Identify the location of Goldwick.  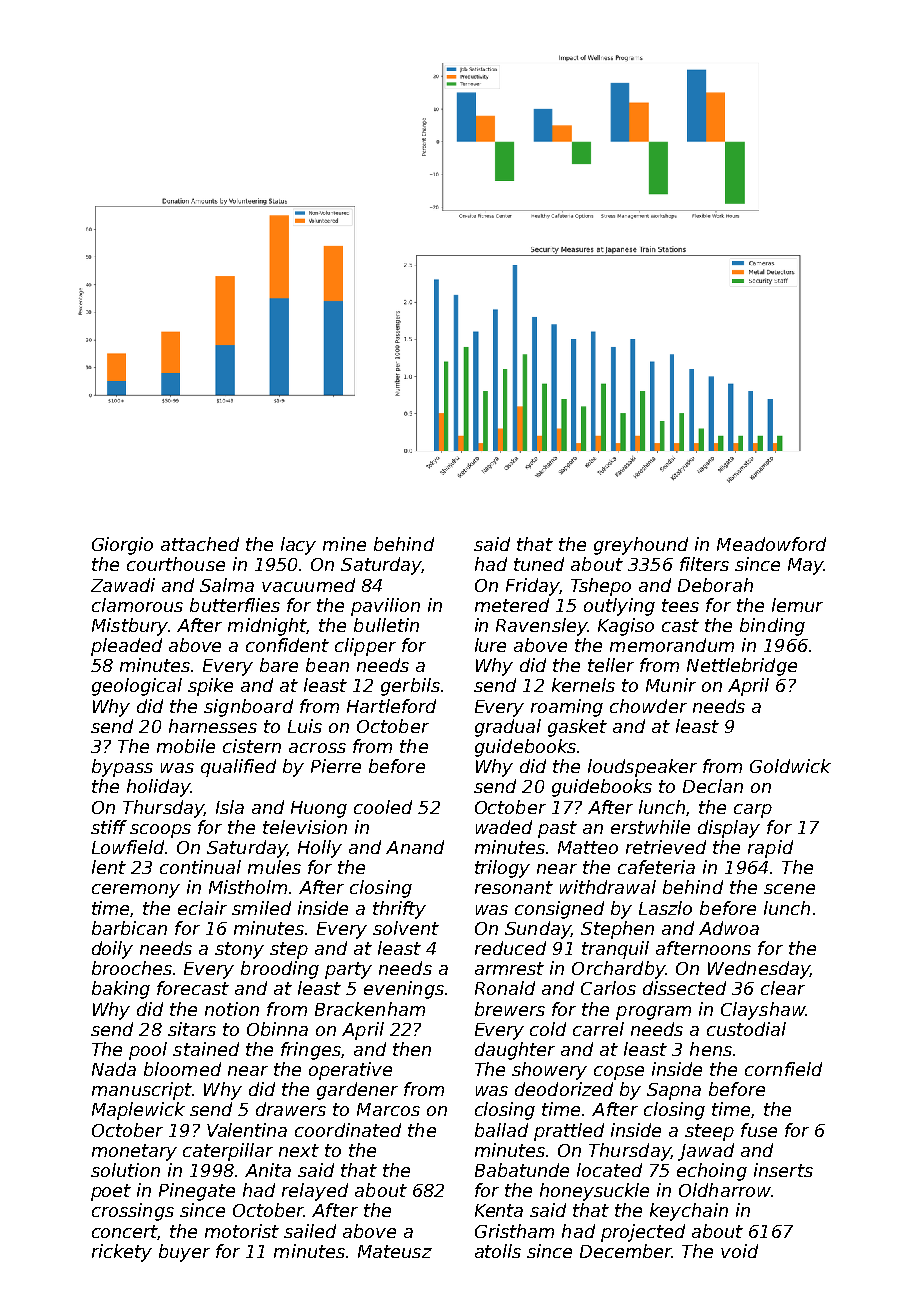
(790, 766).
